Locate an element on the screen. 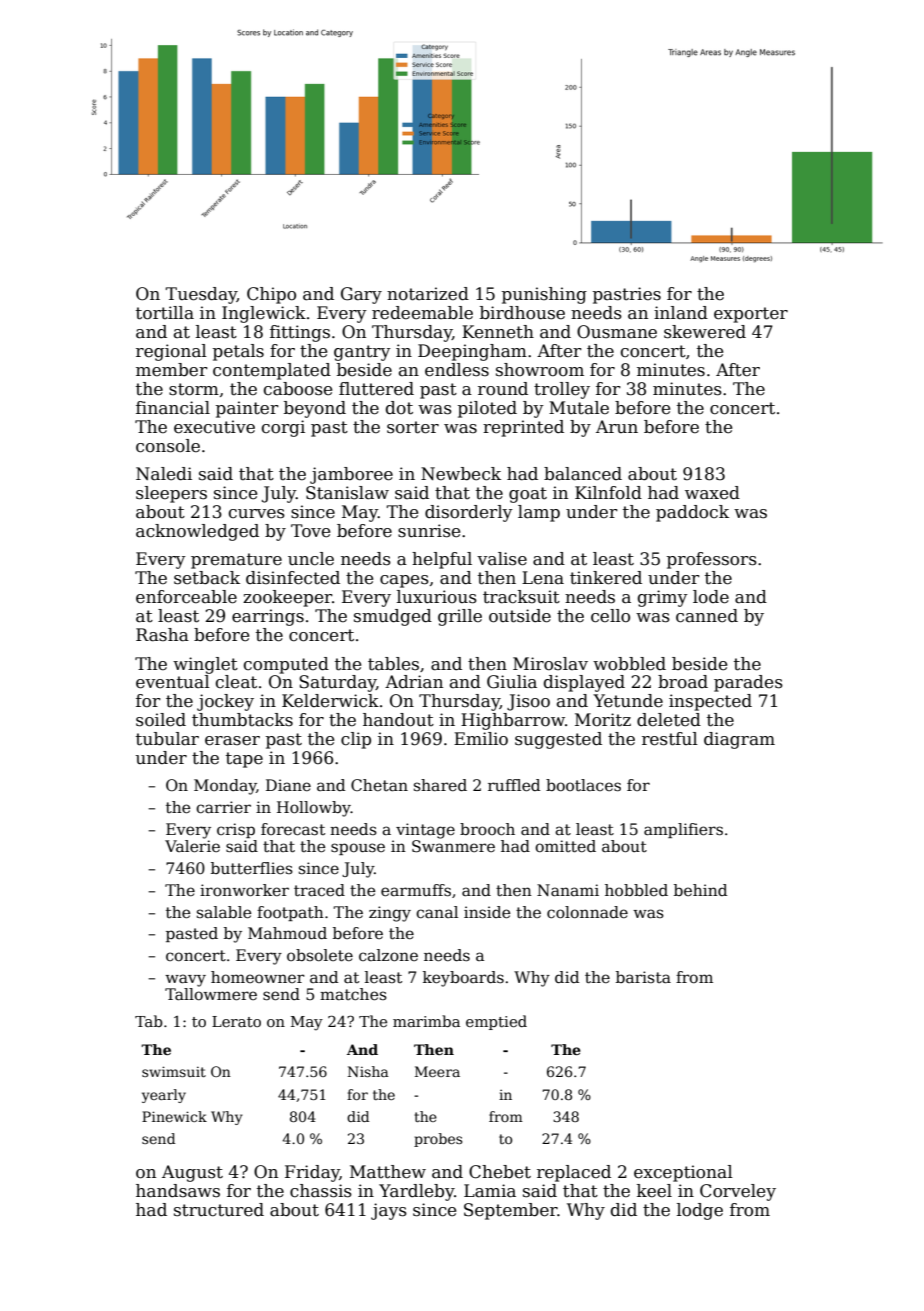  inland is located at coordinates (681, 313).
